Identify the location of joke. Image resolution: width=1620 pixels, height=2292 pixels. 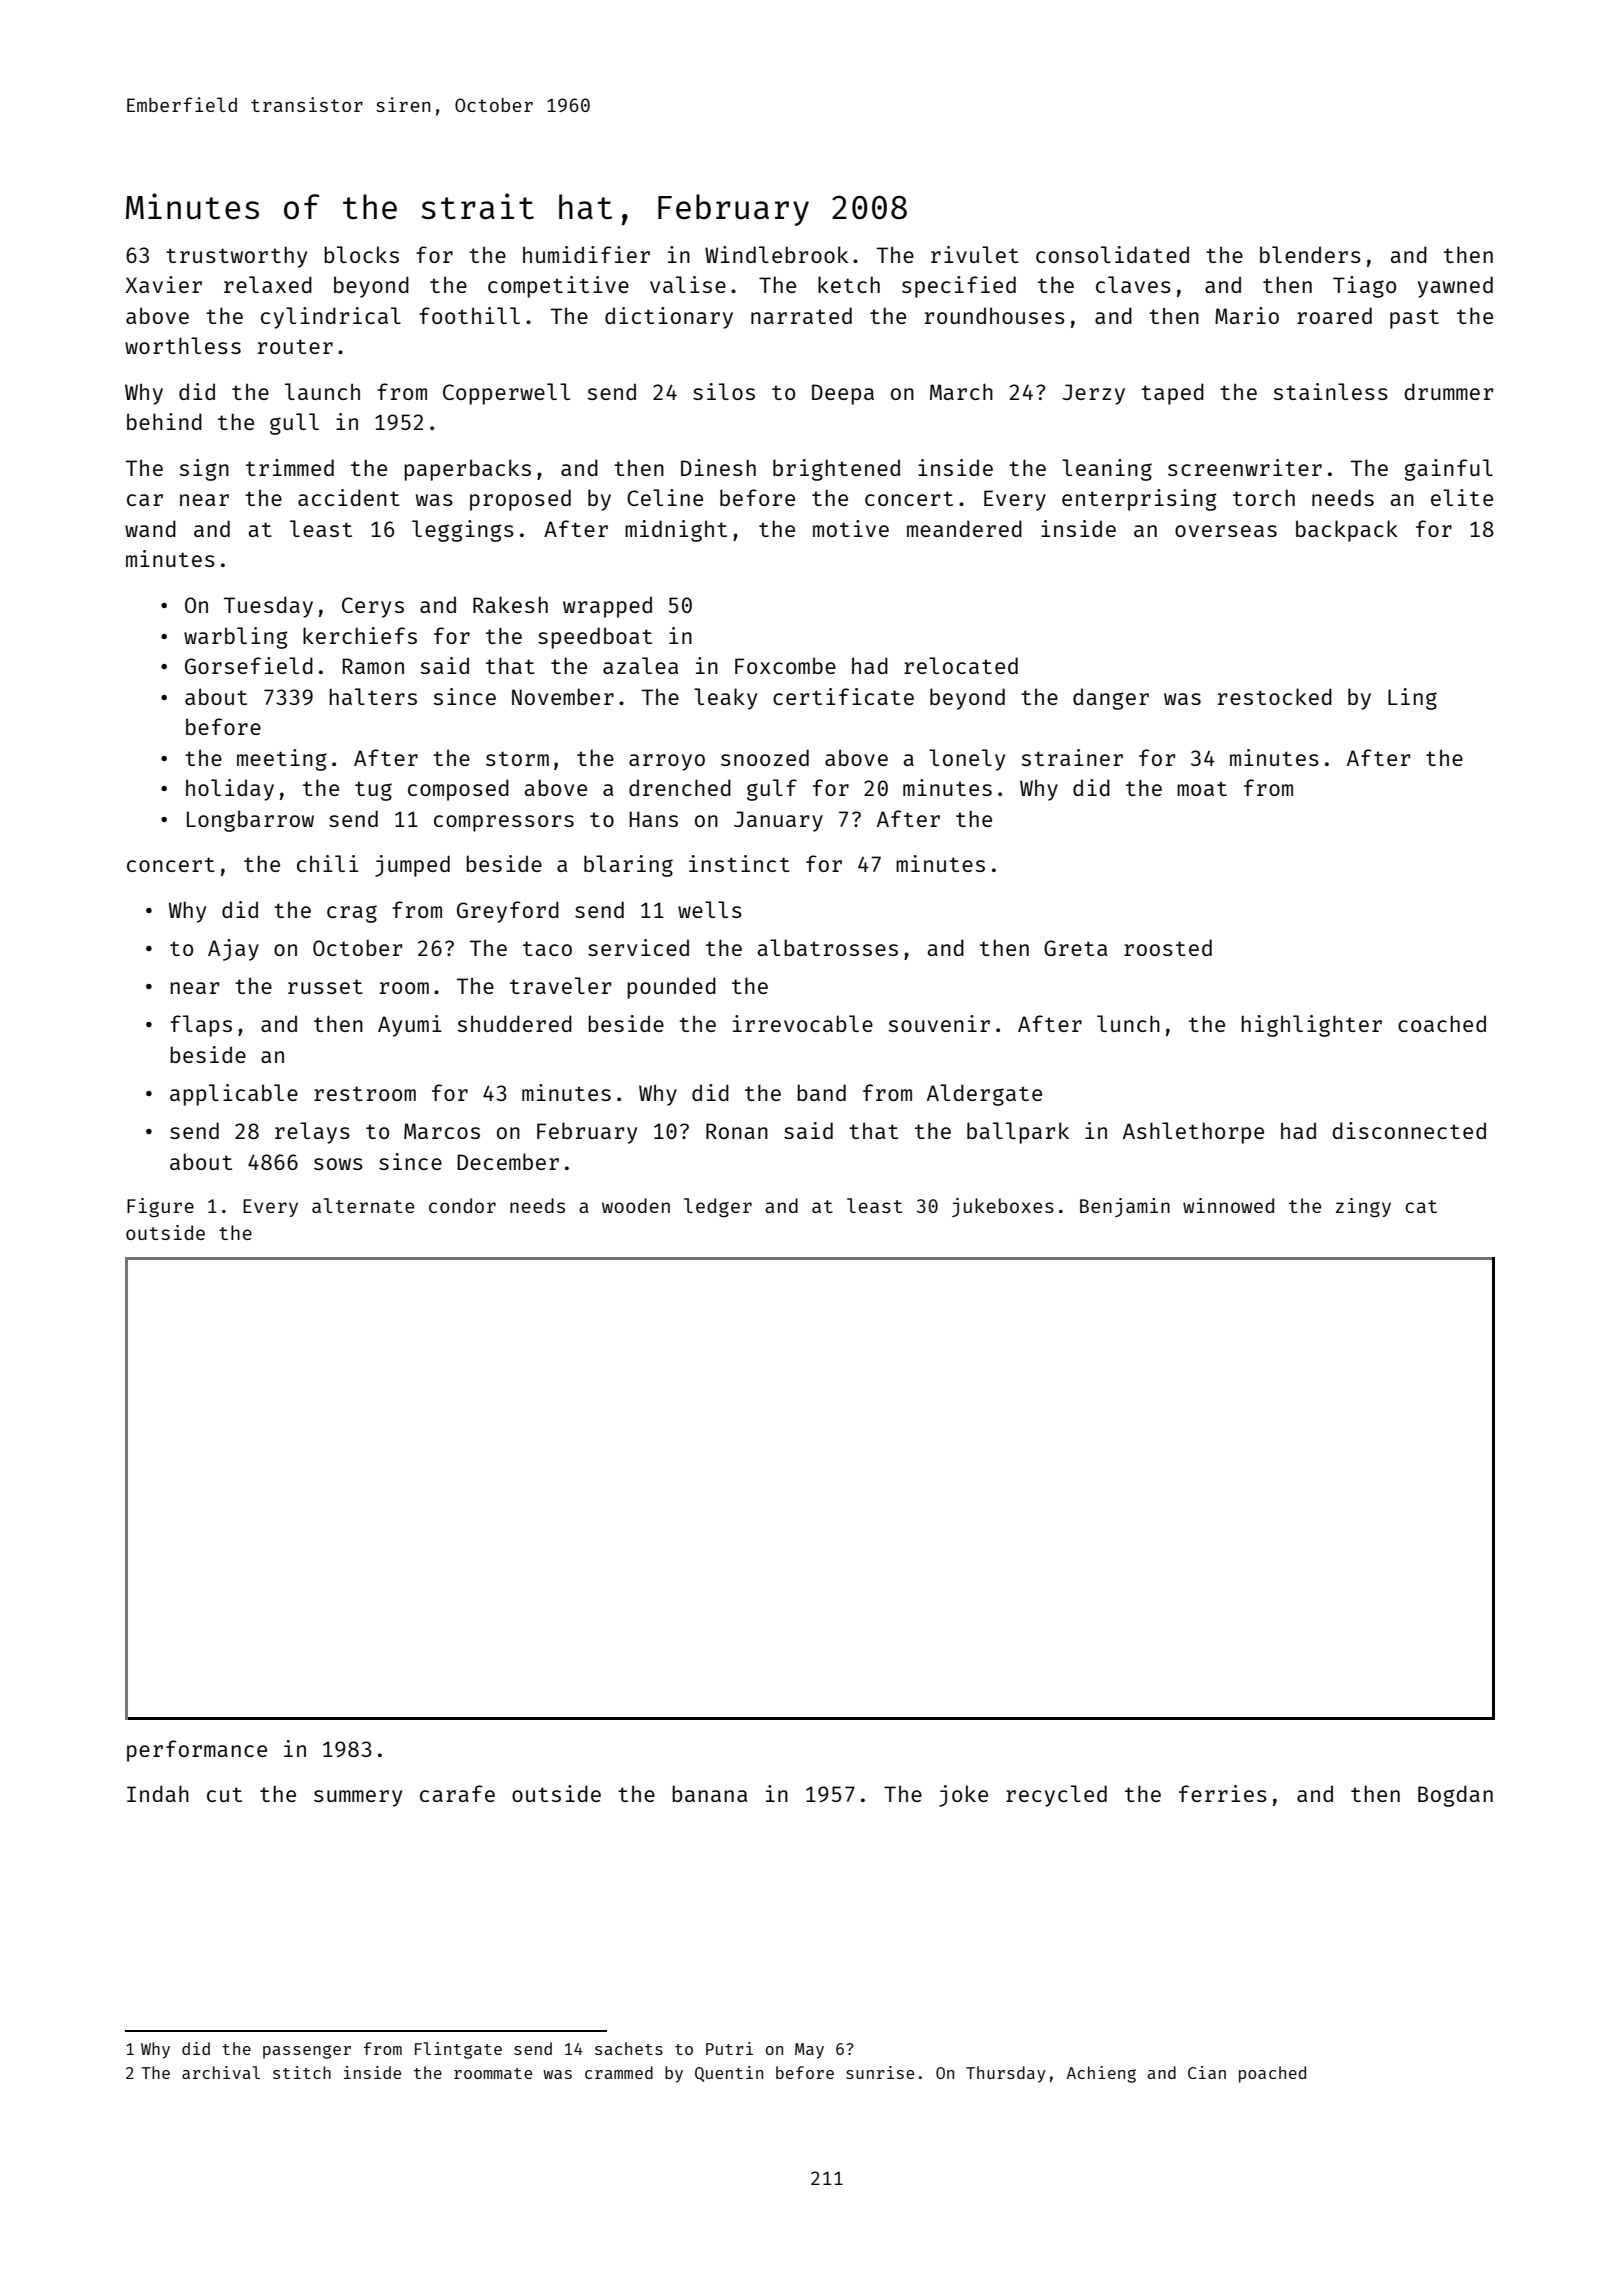
(963, 1796).
